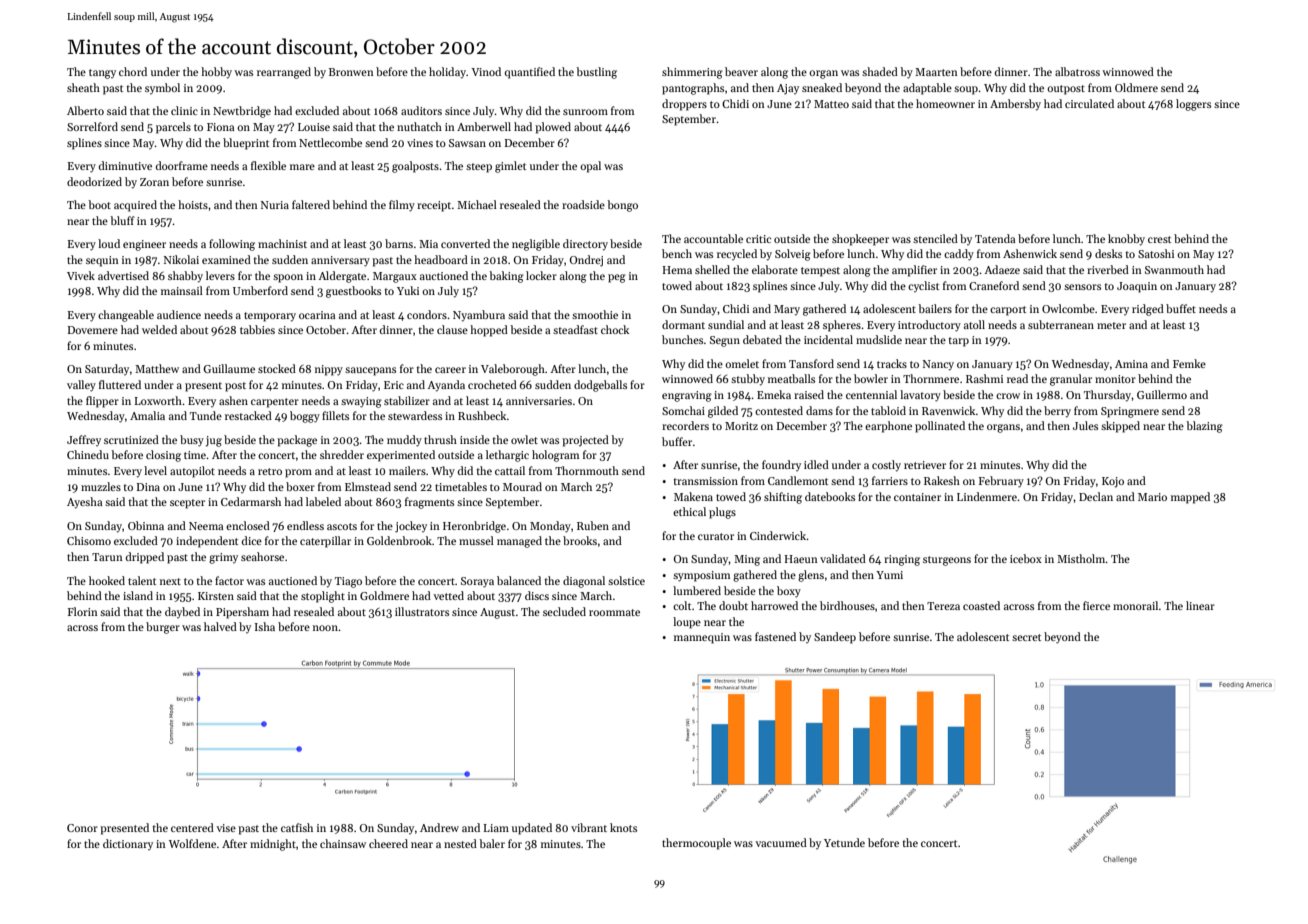 This screenshot has height=924, width=1308. I want to click on vacuumed, so click(781, 842).
